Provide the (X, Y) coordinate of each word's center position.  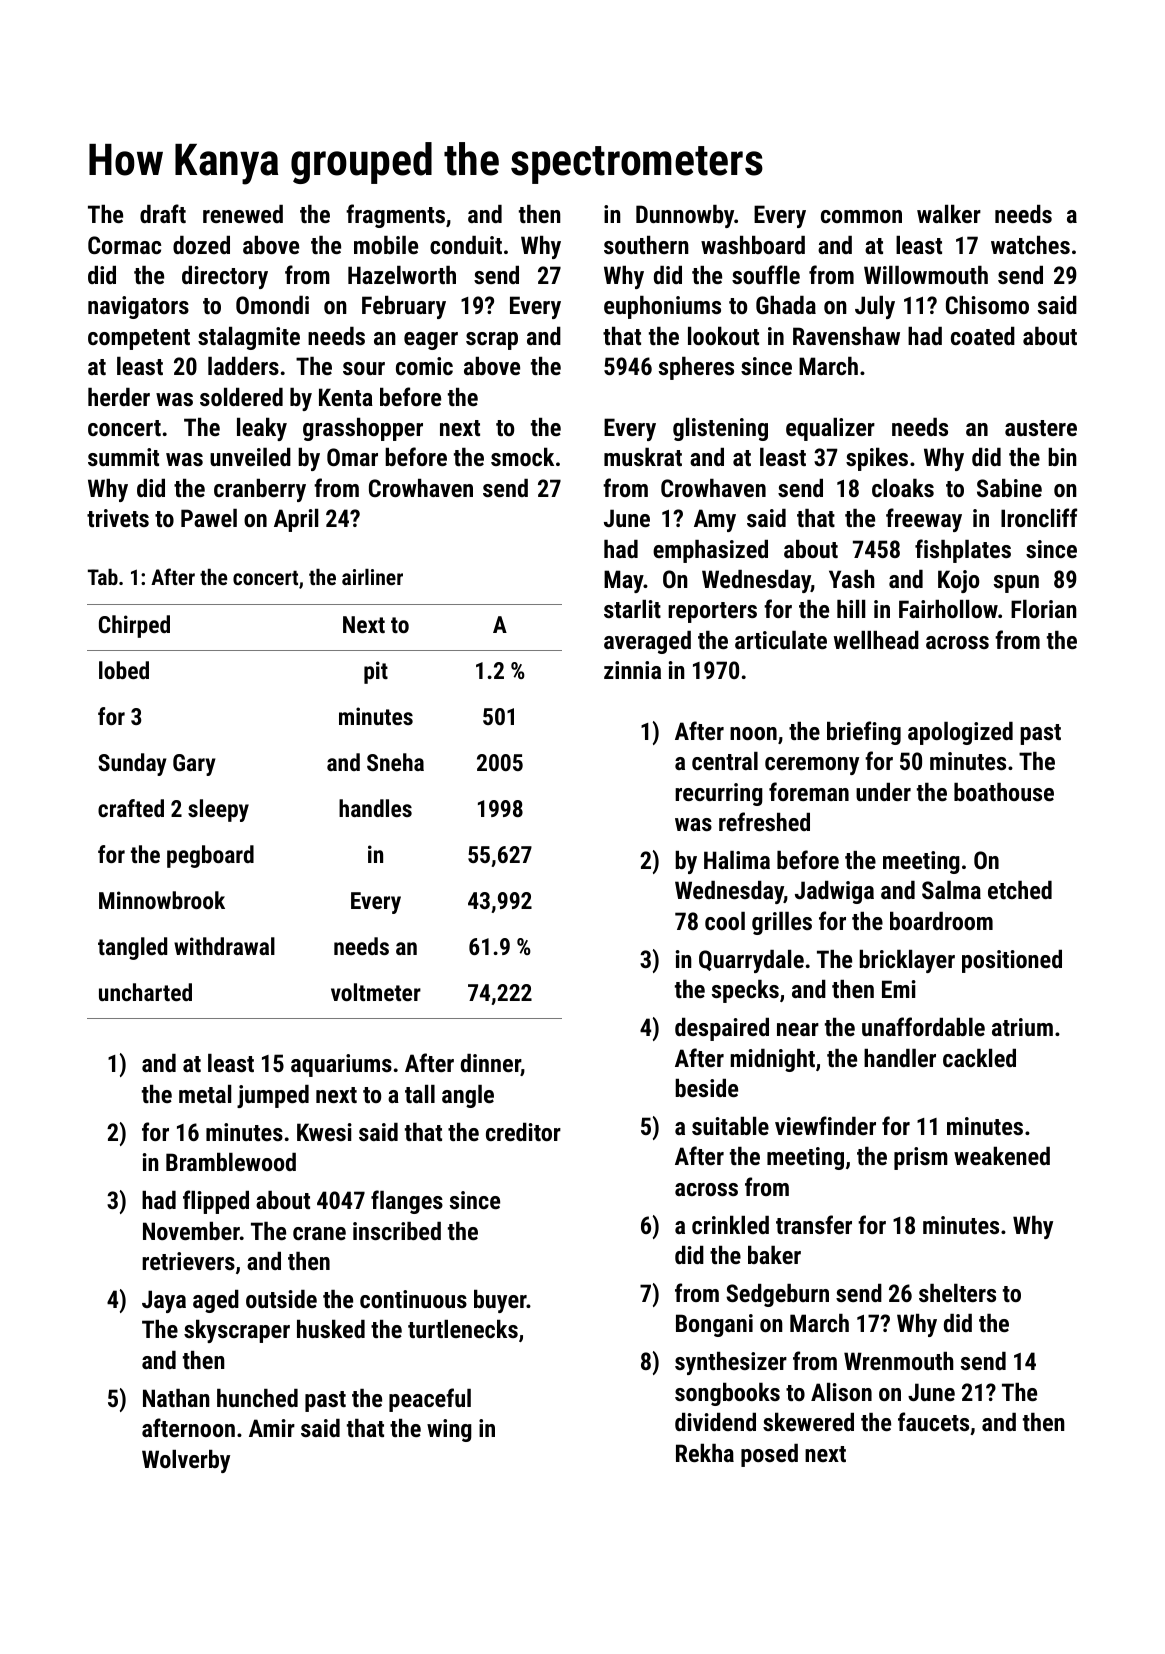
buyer (500, 1301)
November (191, 1231)
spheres (696, 368)
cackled (979, 1057)
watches (1030, 245)
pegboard (210, 856)
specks (745, 991)
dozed (201, 245)
